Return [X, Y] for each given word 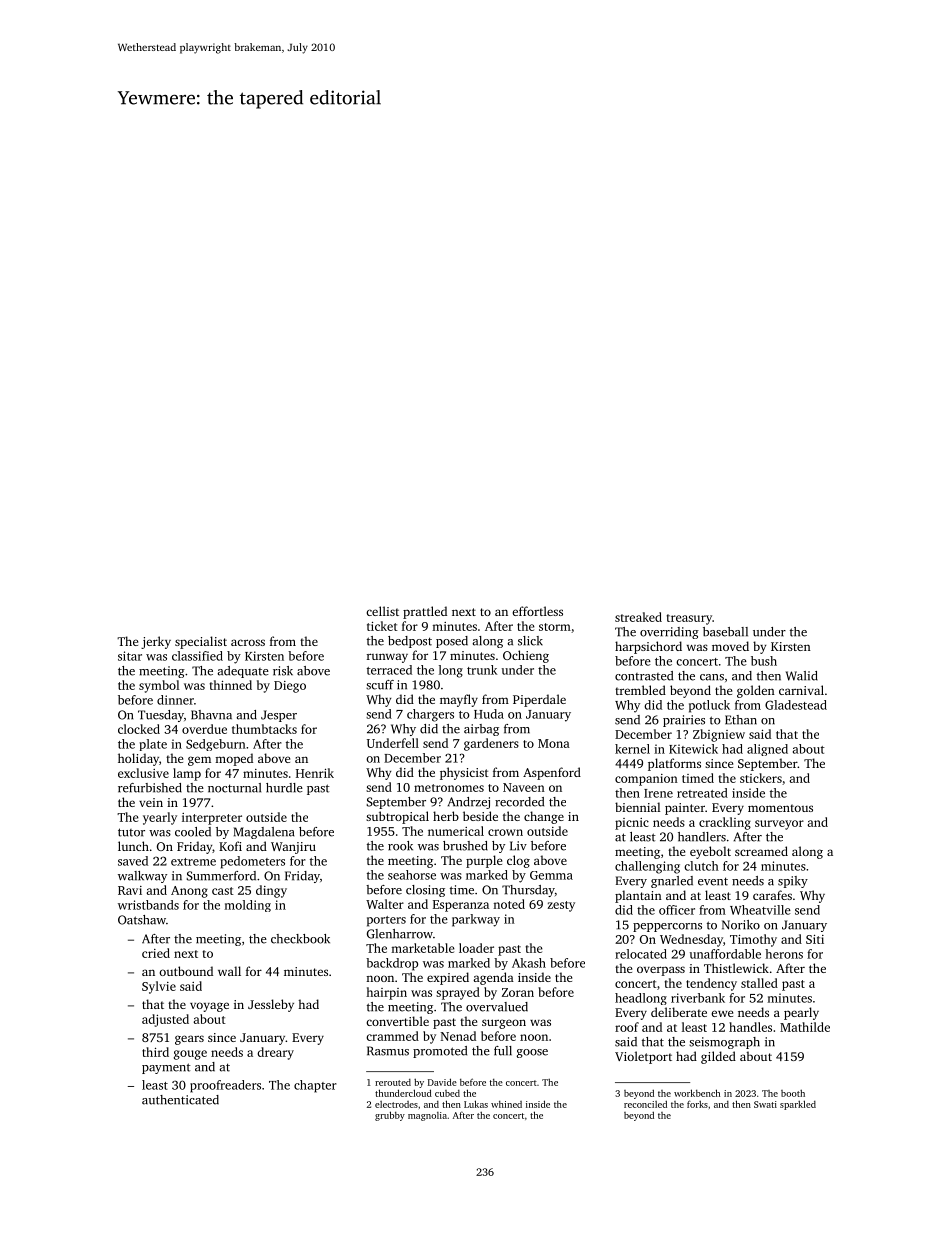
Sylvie [159, 987]
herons [784, 954]
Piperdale [539, 700]
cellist [382, 611]
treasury [689, 619]
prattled [425, 612]
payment [166, 1068]
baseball [725, 632]
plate [153, 745]
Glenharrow [400, 934]
